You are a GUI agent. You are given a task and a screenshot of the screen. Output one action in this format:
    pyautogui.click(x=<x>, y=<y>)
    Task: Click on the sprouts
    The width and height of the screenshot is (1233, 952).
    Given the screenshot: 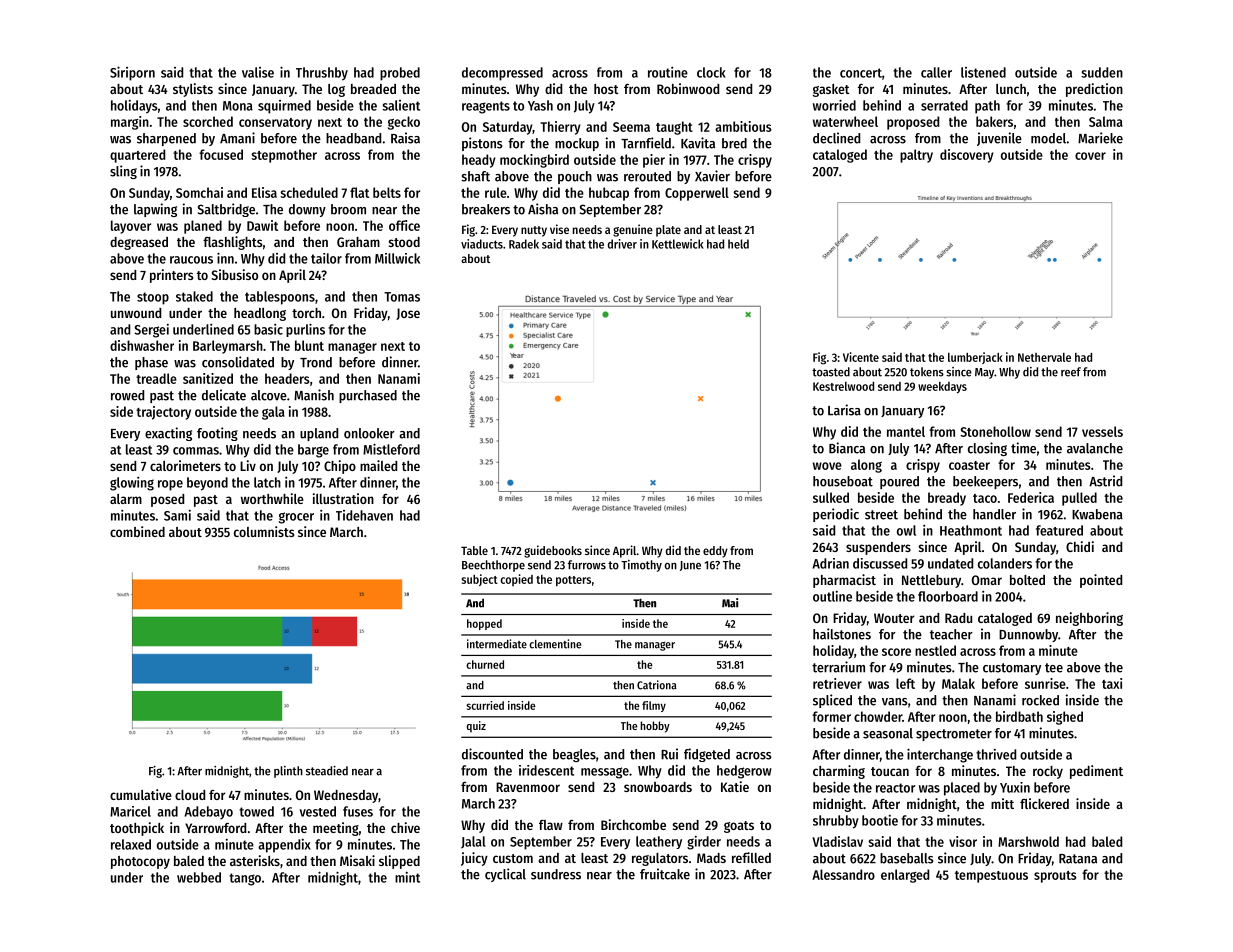 What is the action you would take?
    pyautogui.click(x=1055, y=877)
